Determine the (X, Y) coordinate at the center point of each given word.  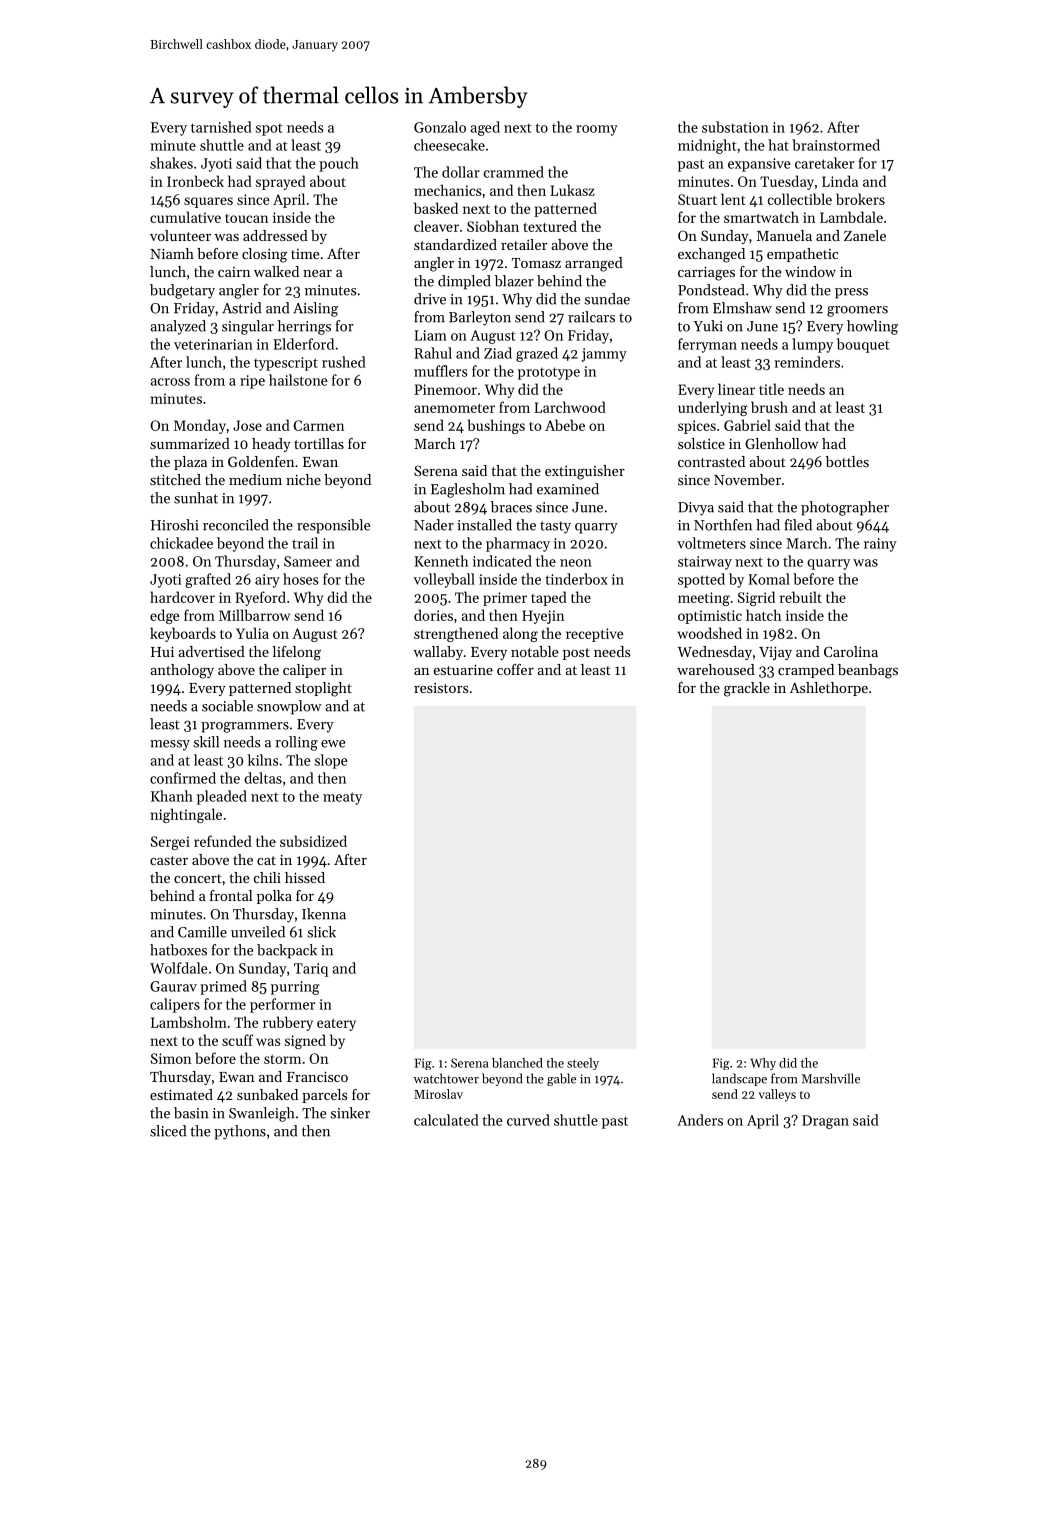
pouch (339, 164)
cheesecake (449, 145)
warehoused (716, 669)
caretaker (824, 163)
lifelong (296, 653)
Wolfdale (179, 968)
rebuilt (801, 597)
